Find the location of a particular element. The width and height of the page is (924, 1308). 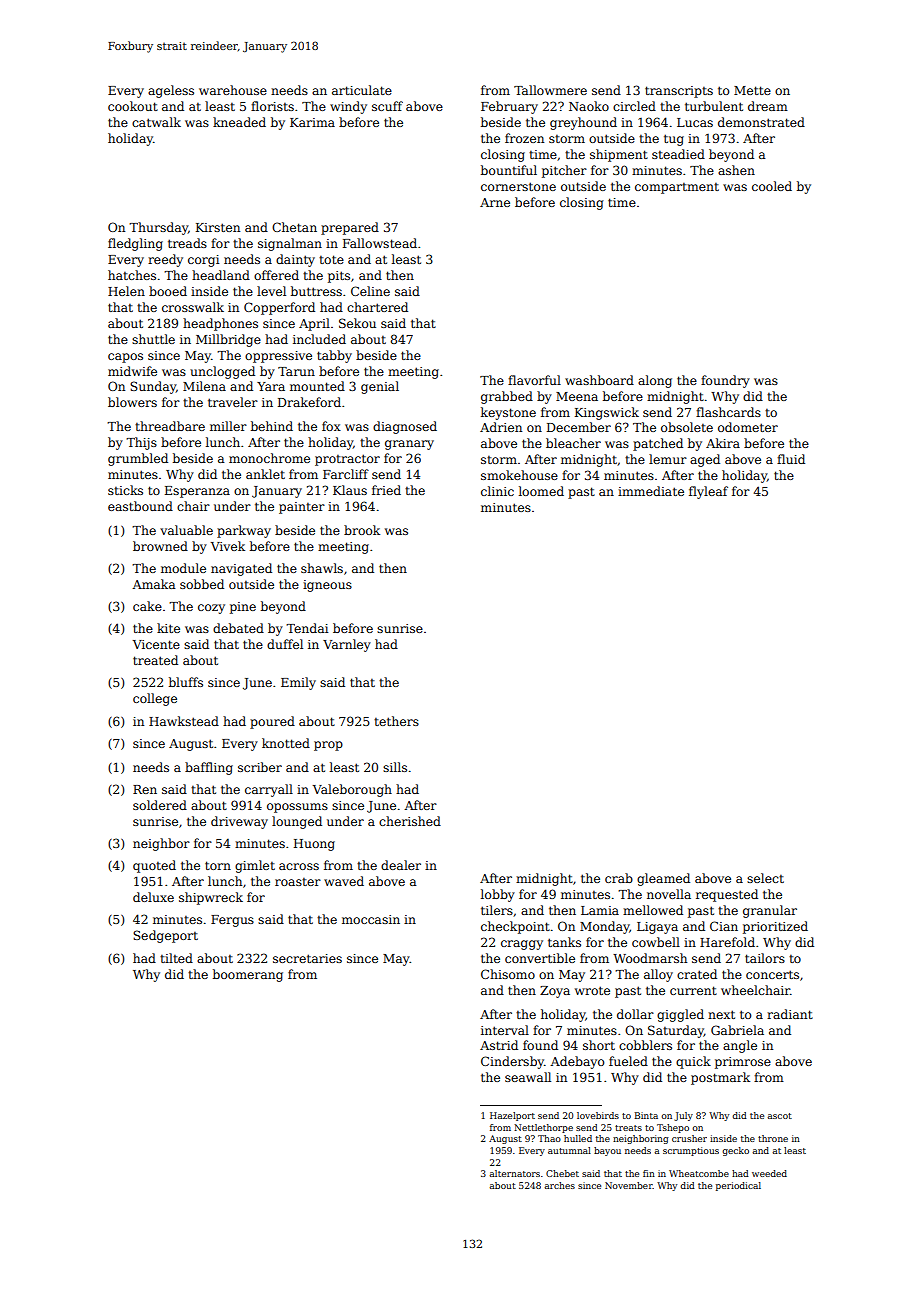

soldered is located at coordinates (160, 805).
